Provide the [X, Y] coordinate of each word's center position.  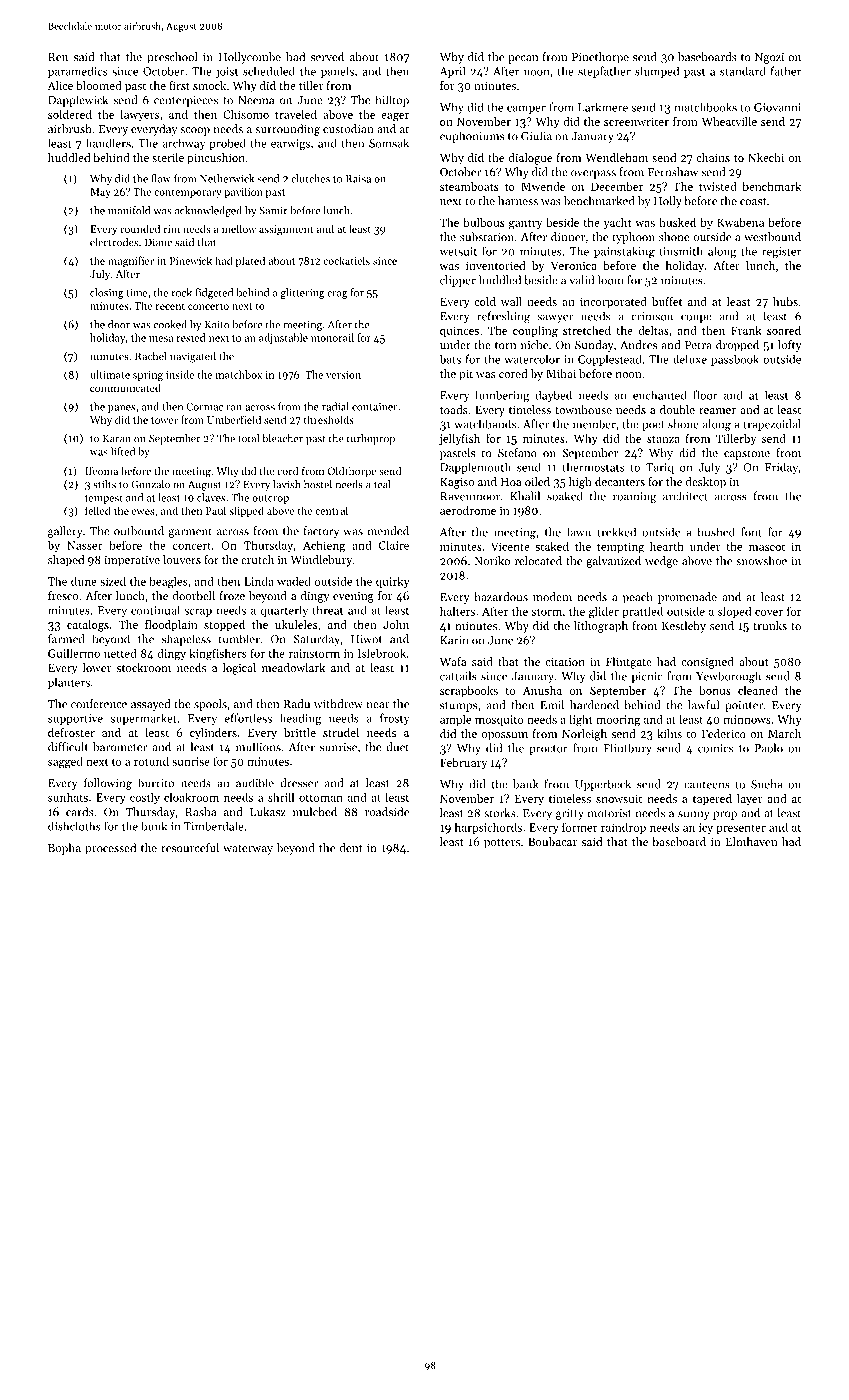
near [377, 705]
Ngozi [769, 58]
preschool [172, 58]
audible [255, 783]
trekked [616, 532]
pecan [523, 59]
